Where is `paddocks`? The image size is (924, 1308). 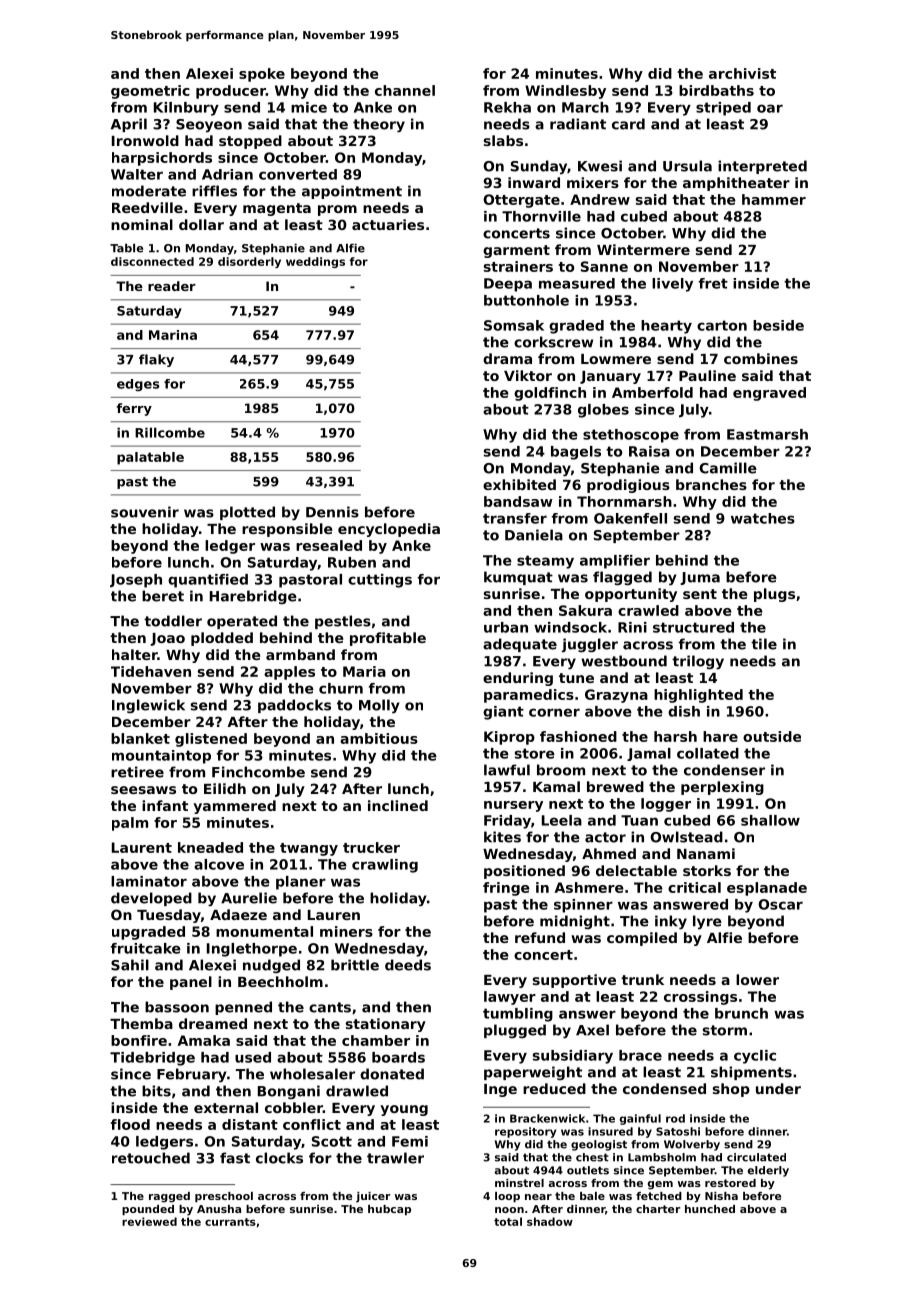 paddocks is located at coordinates (294, 706).
